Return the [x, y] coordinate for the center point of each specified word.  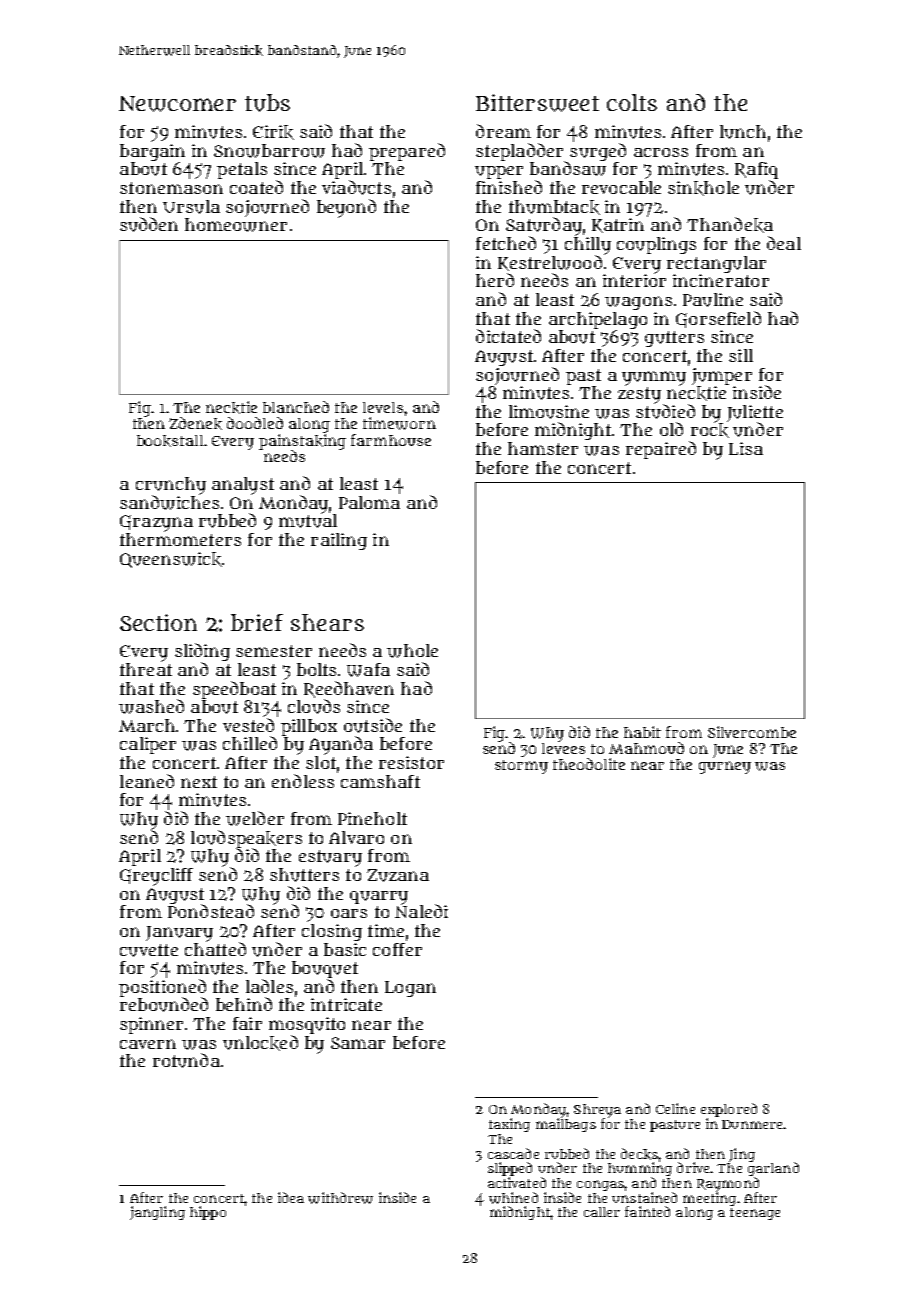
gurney [725, 767]
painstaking [302, 442]
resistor [411, 762]
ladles [269, 986]
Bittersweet [537, 103]
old [671, 429]
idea [291, 1197]
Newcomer [177, 104]
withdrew [340, 1198]
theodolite [589, 764]
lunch [743, 132]
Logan [410, 989]
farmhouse [391, 440]
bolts [316, 669]
